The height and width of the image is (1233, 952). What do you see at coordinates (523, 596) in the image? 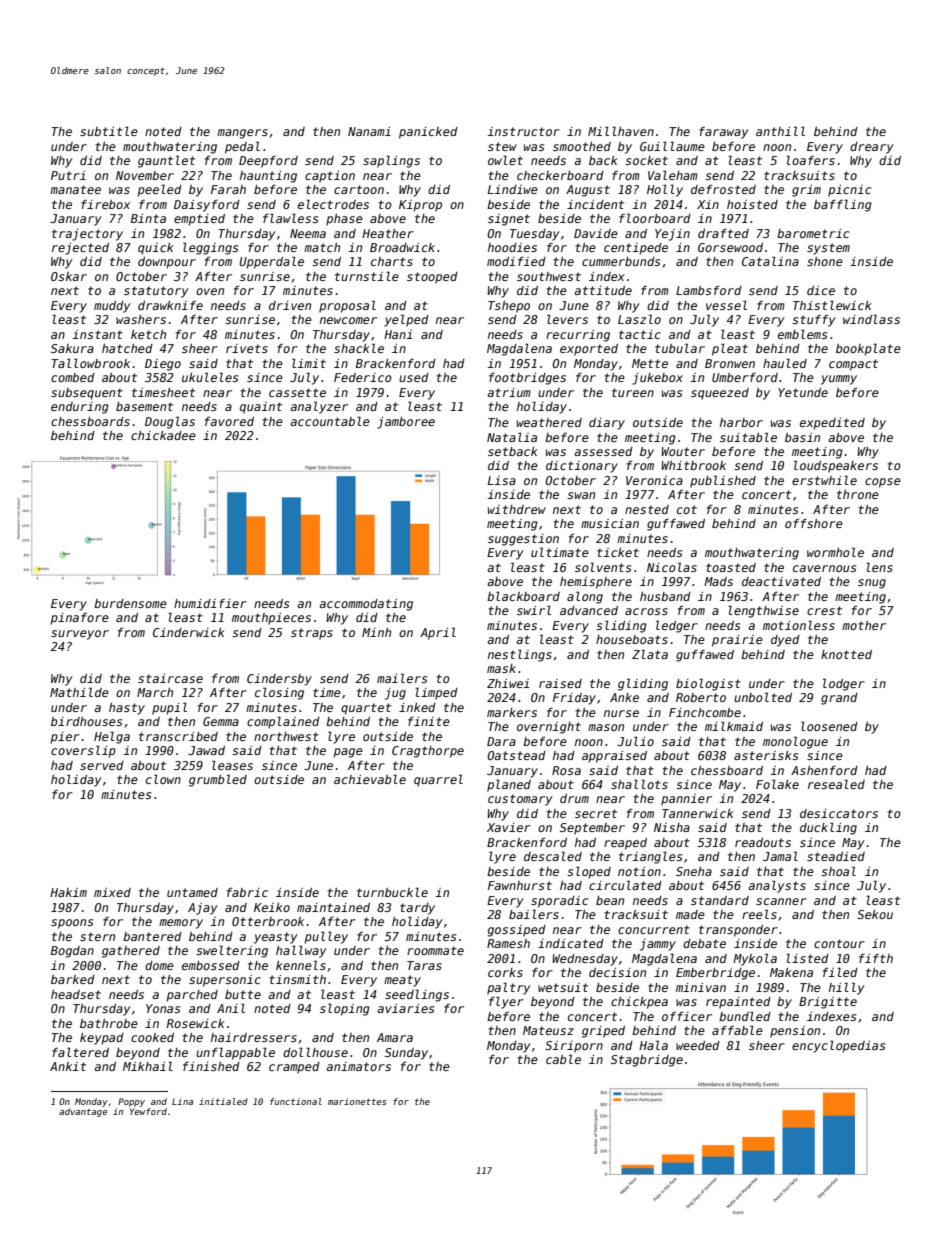
I see `blackboard` at bounding box center [523, 596].
